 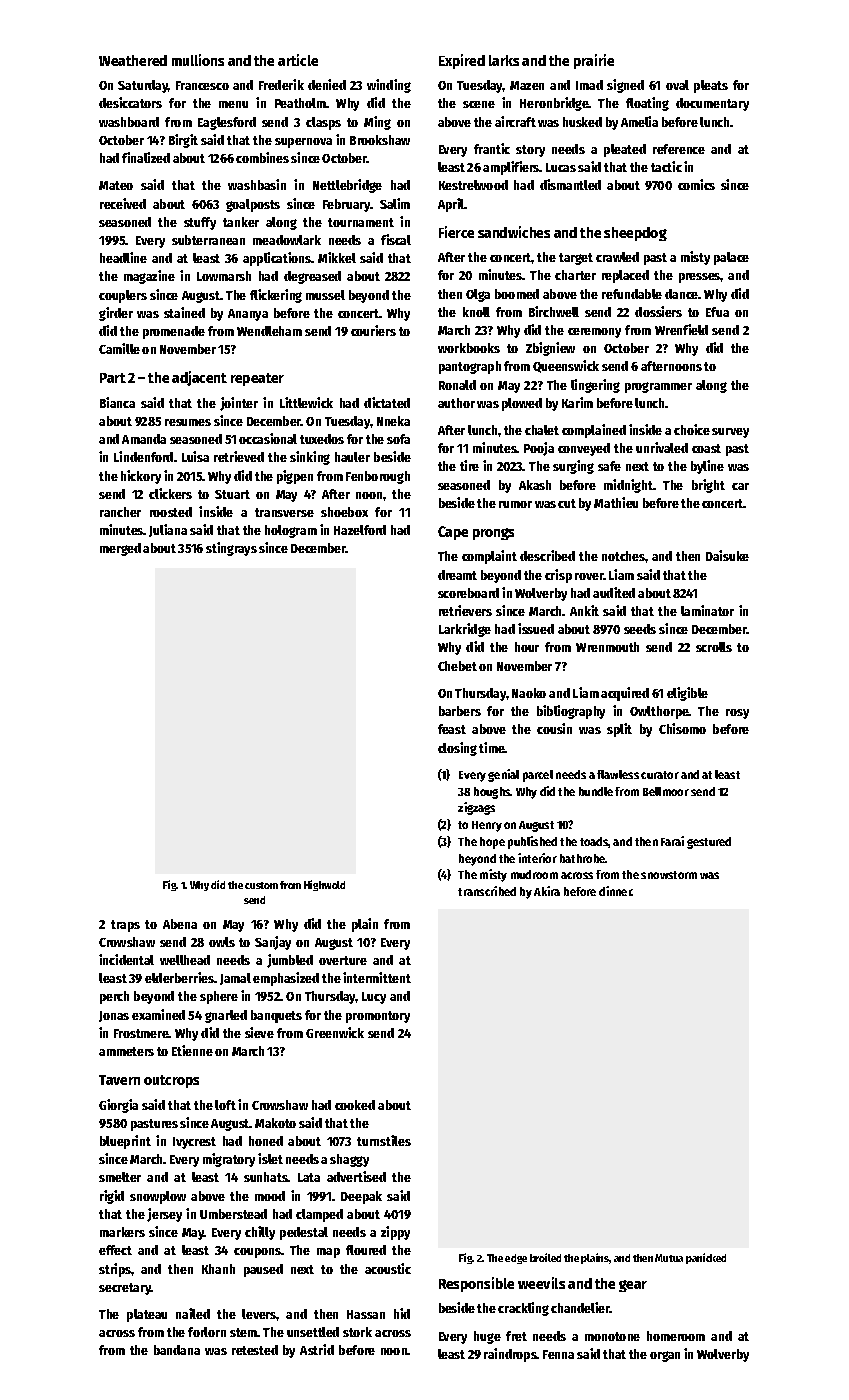 I want to click on supernova, so click(x=303, y=143).
